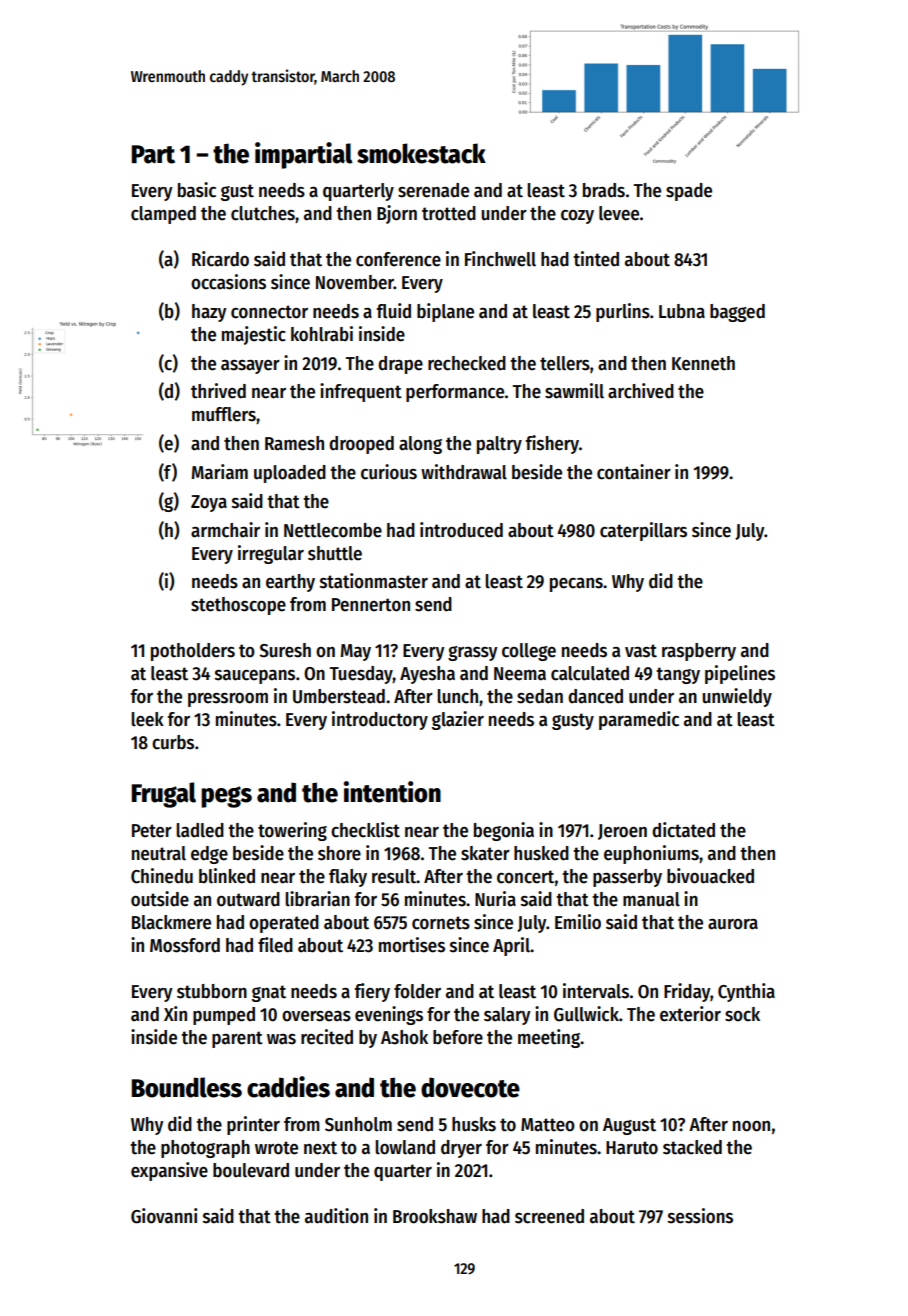 This document has height=1316, width=908. I want to click on stethoscope, so click(238, 606).
